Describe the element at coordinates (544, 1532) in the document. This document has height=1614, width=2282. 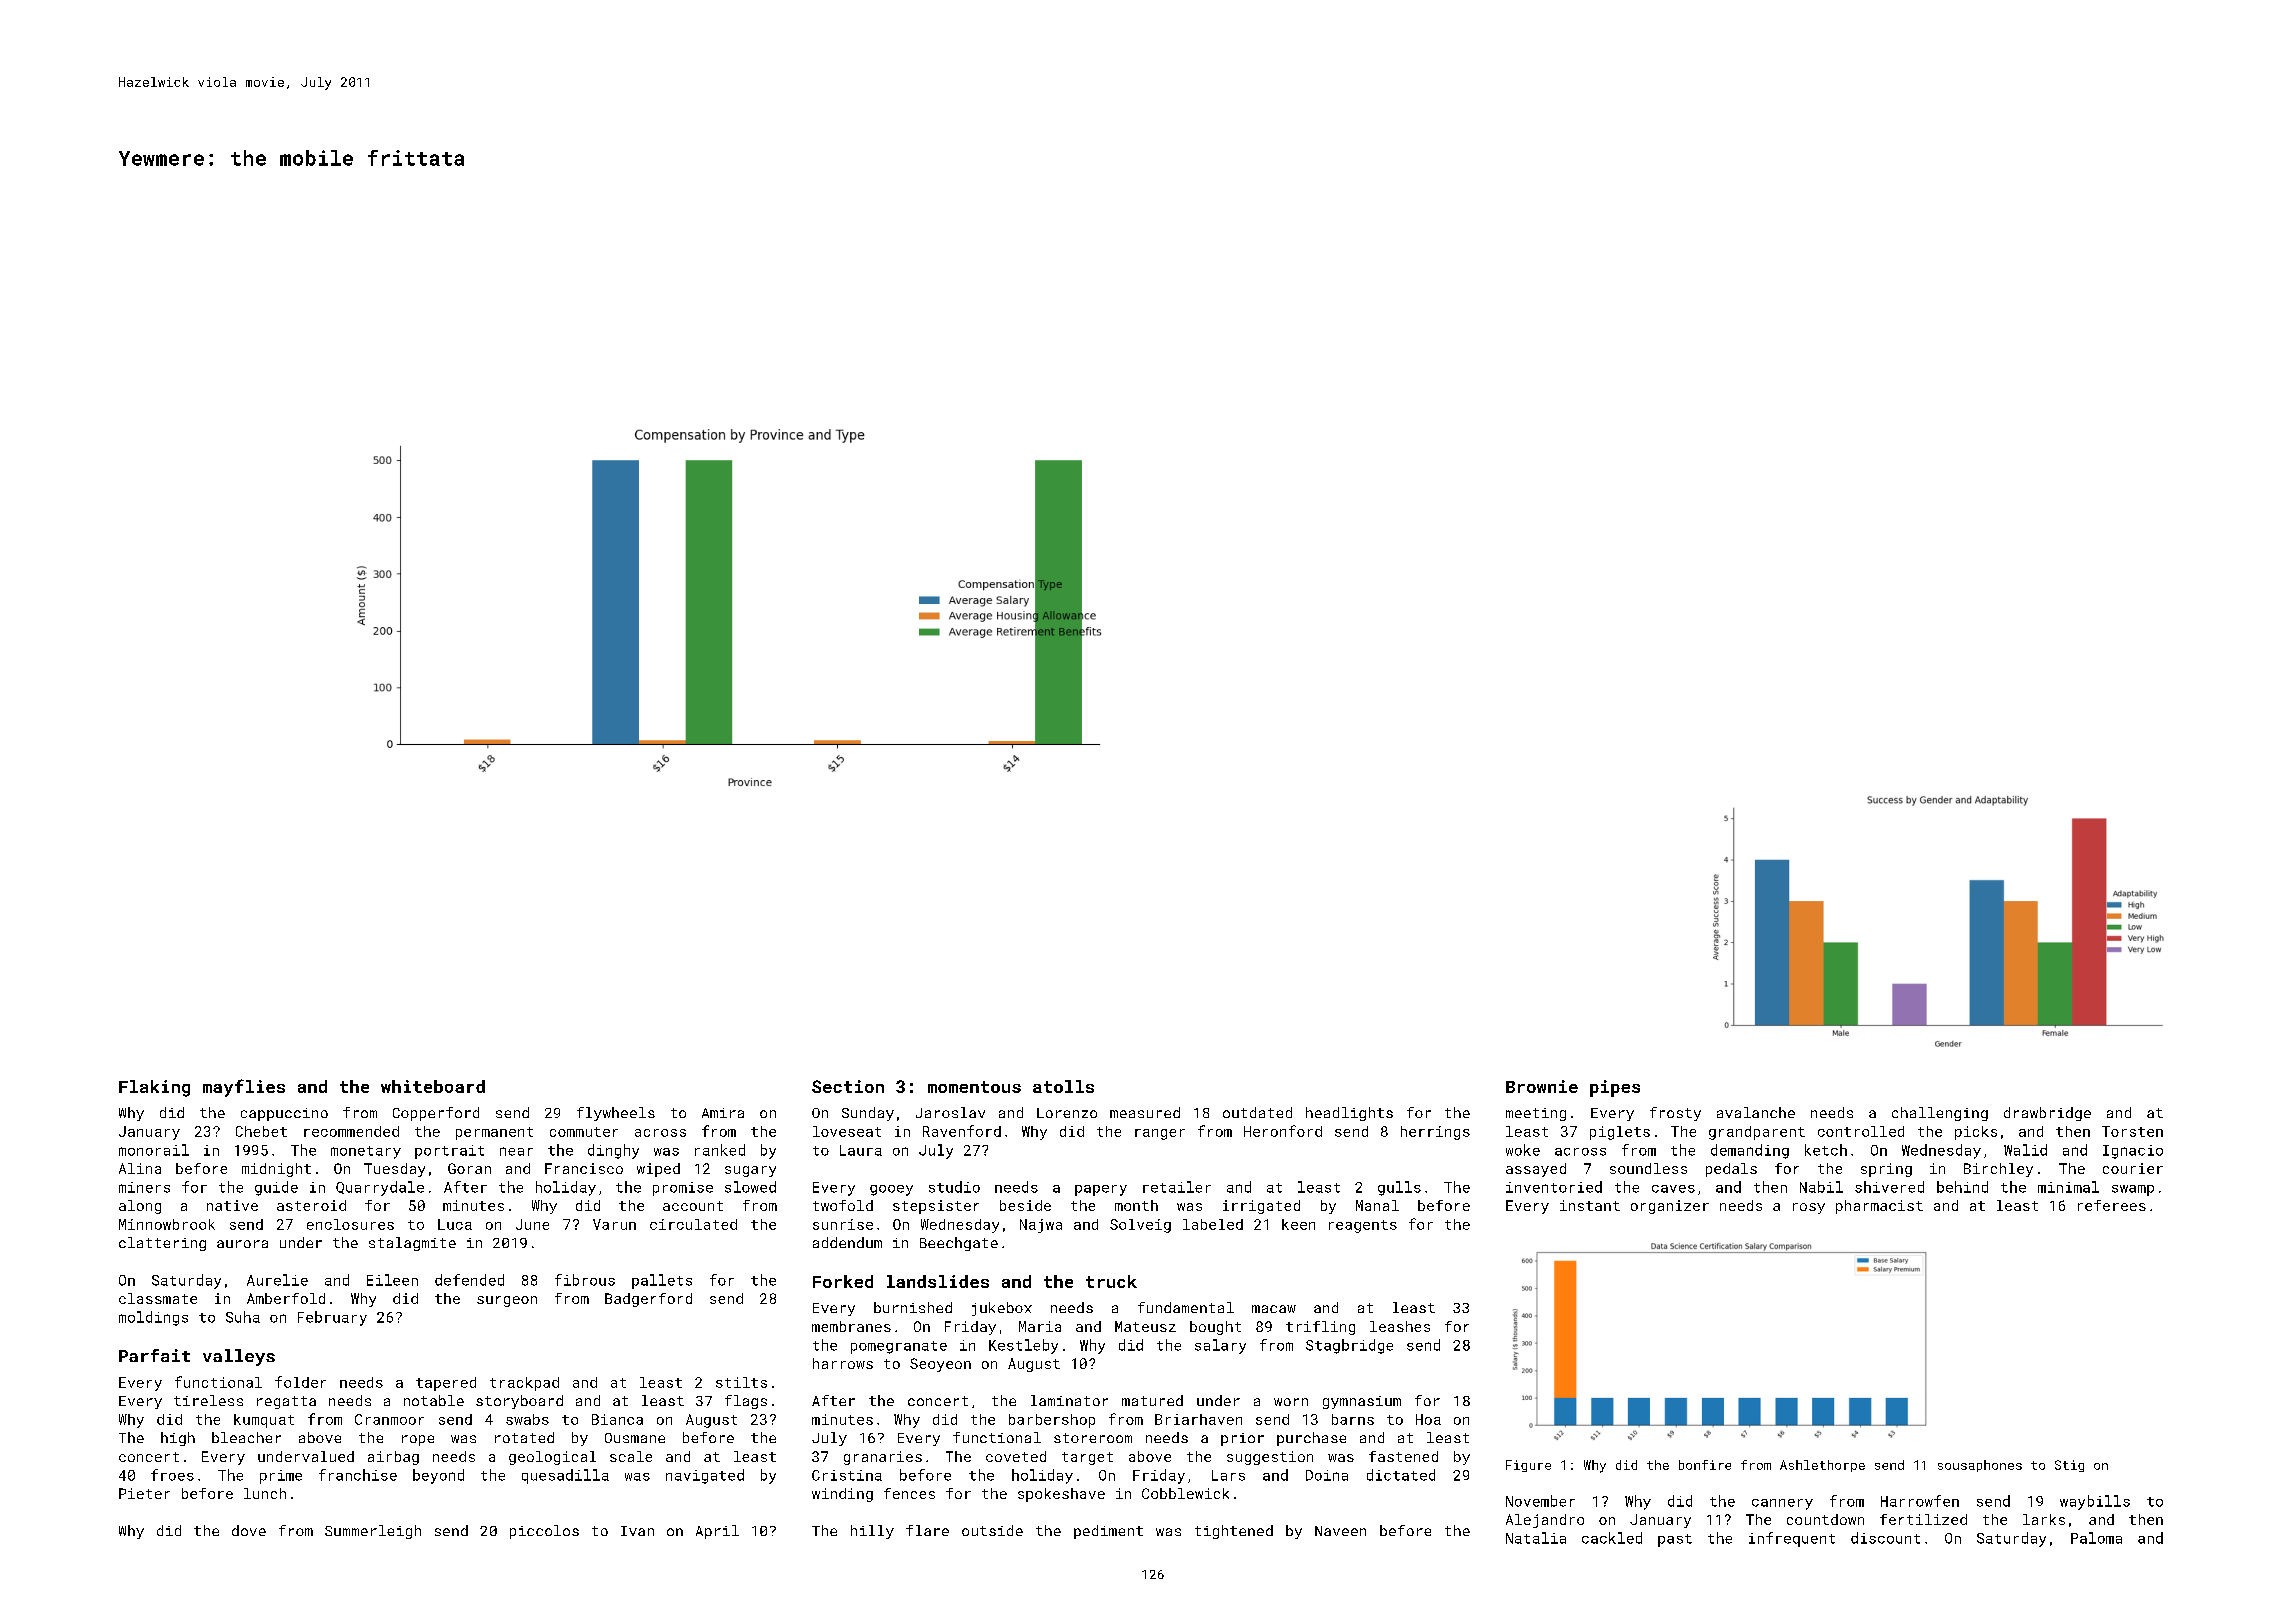
I see `piccolos` at that location.
